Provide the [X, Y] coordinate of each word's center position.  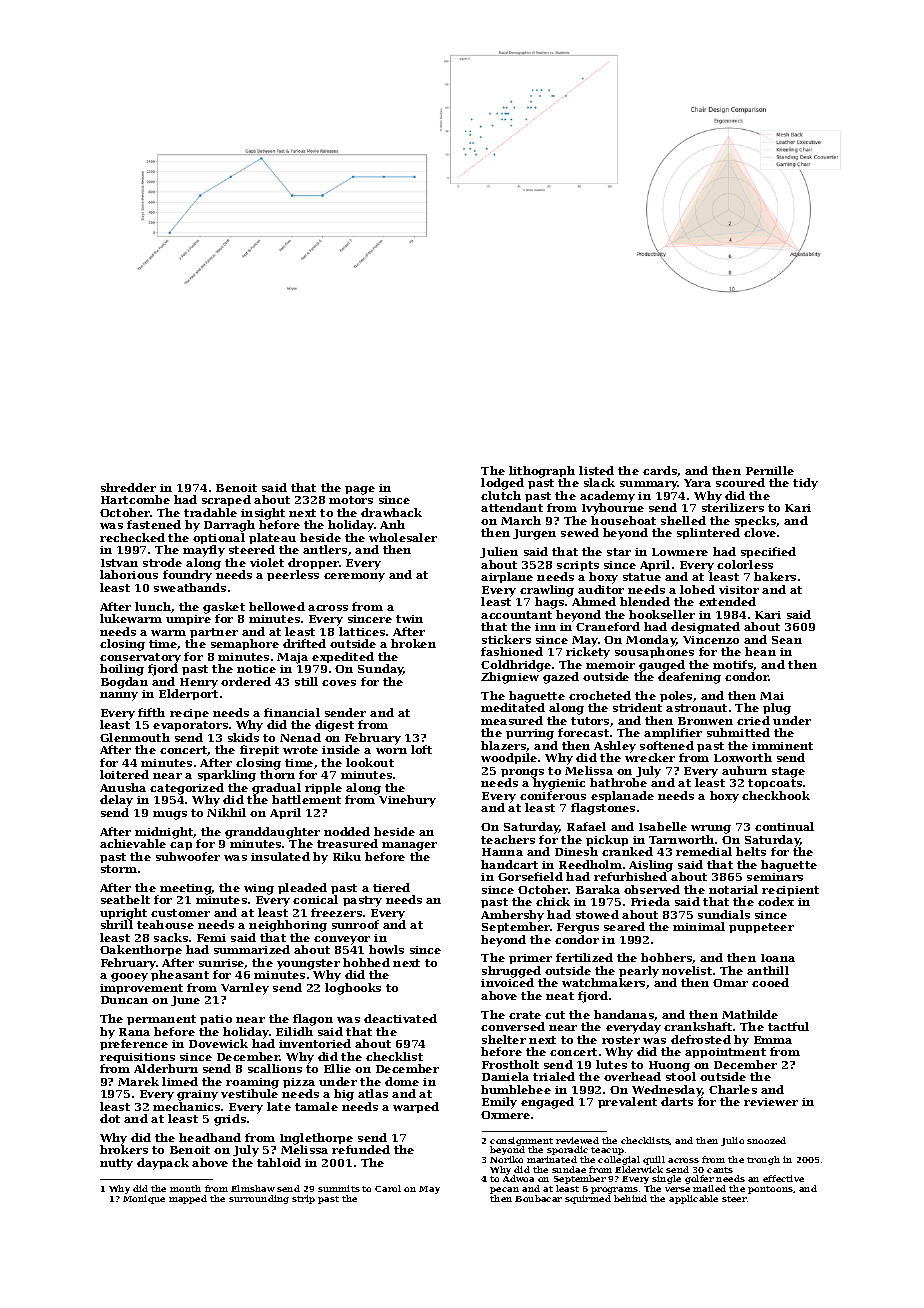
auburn [744, 770]
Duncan [124, 1000]
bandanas [624, 1014]
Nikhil [226, 812]
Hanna [502, 852]
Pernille [770, 470]
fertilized [584, 957]
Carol [388, 1188]
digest [334, 726]
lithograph [542, 472]
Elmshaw [253, 1188]
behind [630, 1198]
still [306, 681]
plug [777, 709]
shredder [128, 487]
